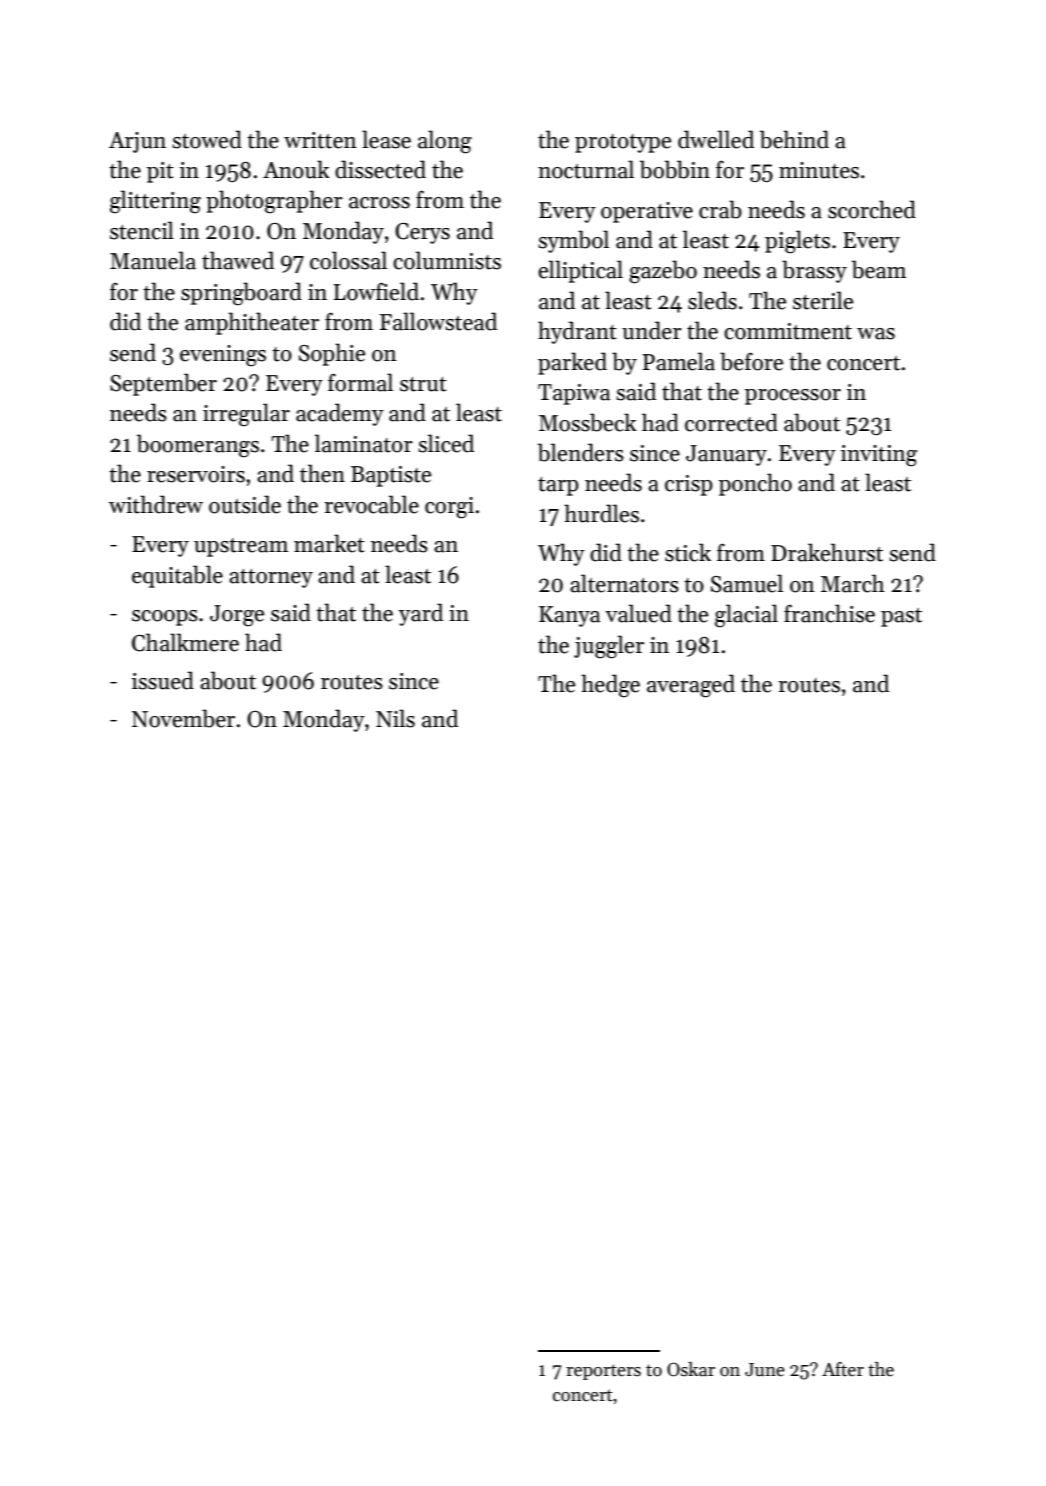 Image resolution: width=1046 pixels, height=1486 pixels. Describe the element at coordinates (691, 686) in the screenshot. I see `averaged` at that location.
